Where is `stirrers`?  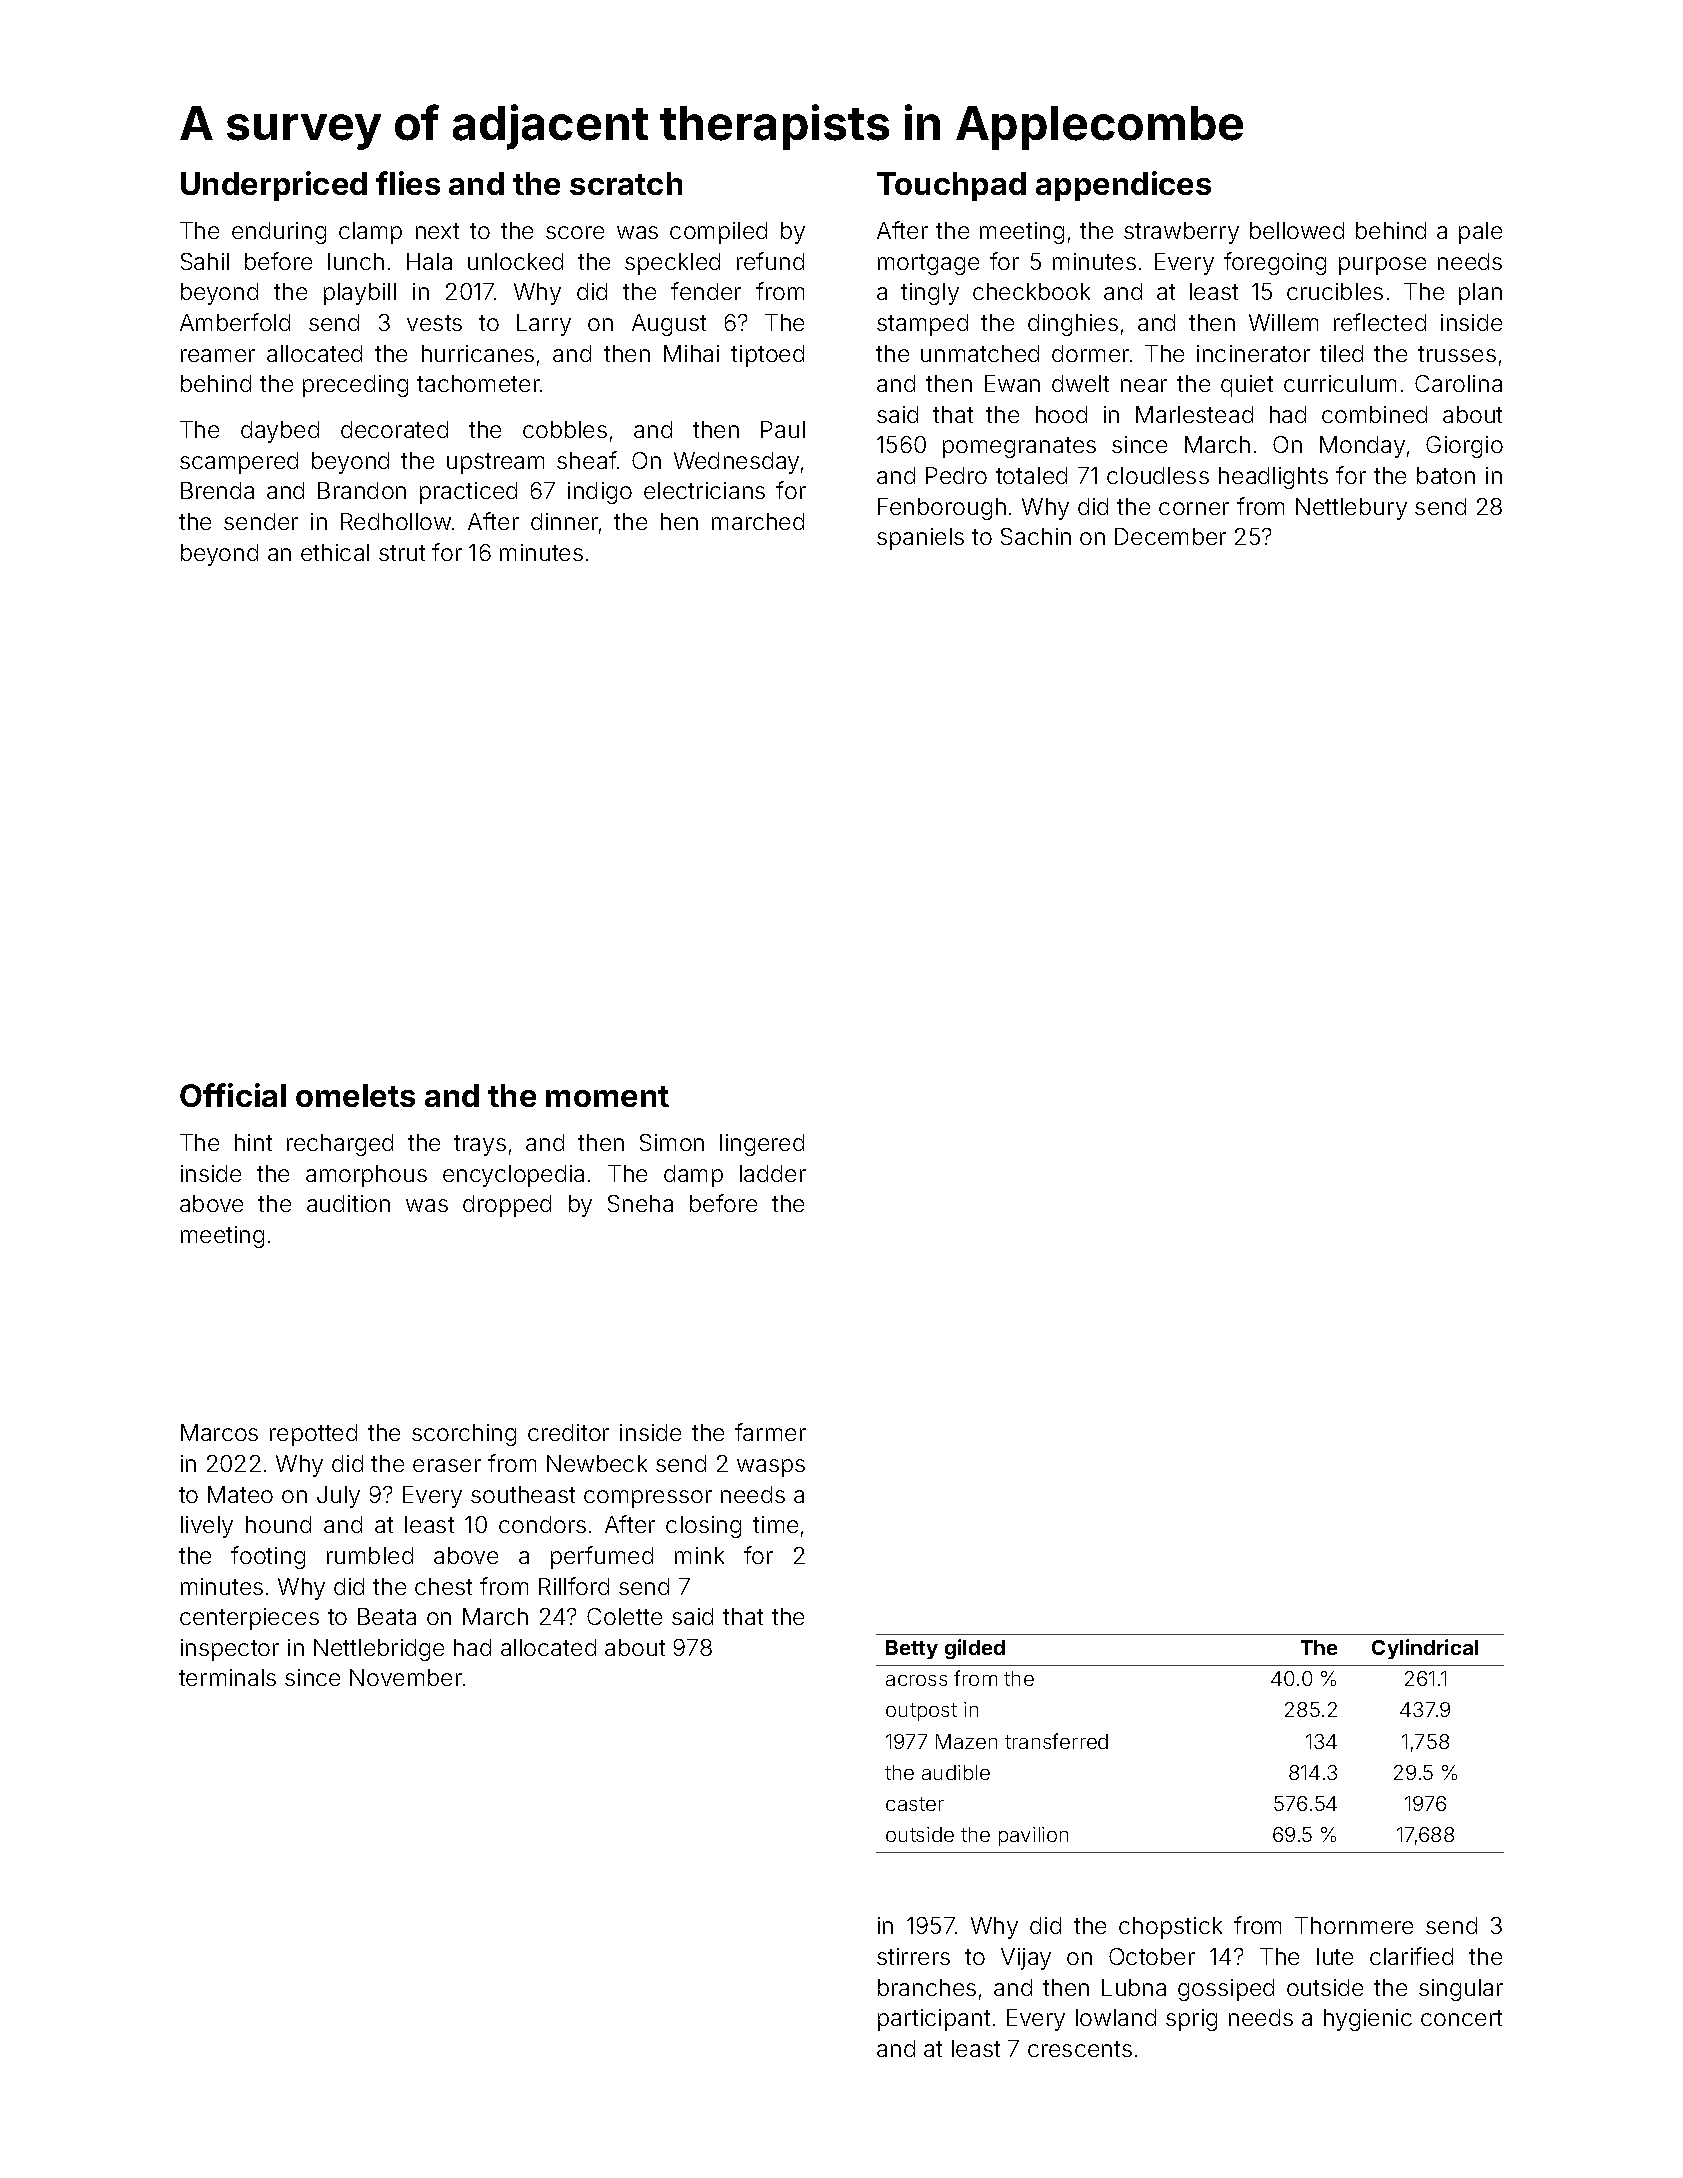 stirrers is located at coordinates (913, 1956).
